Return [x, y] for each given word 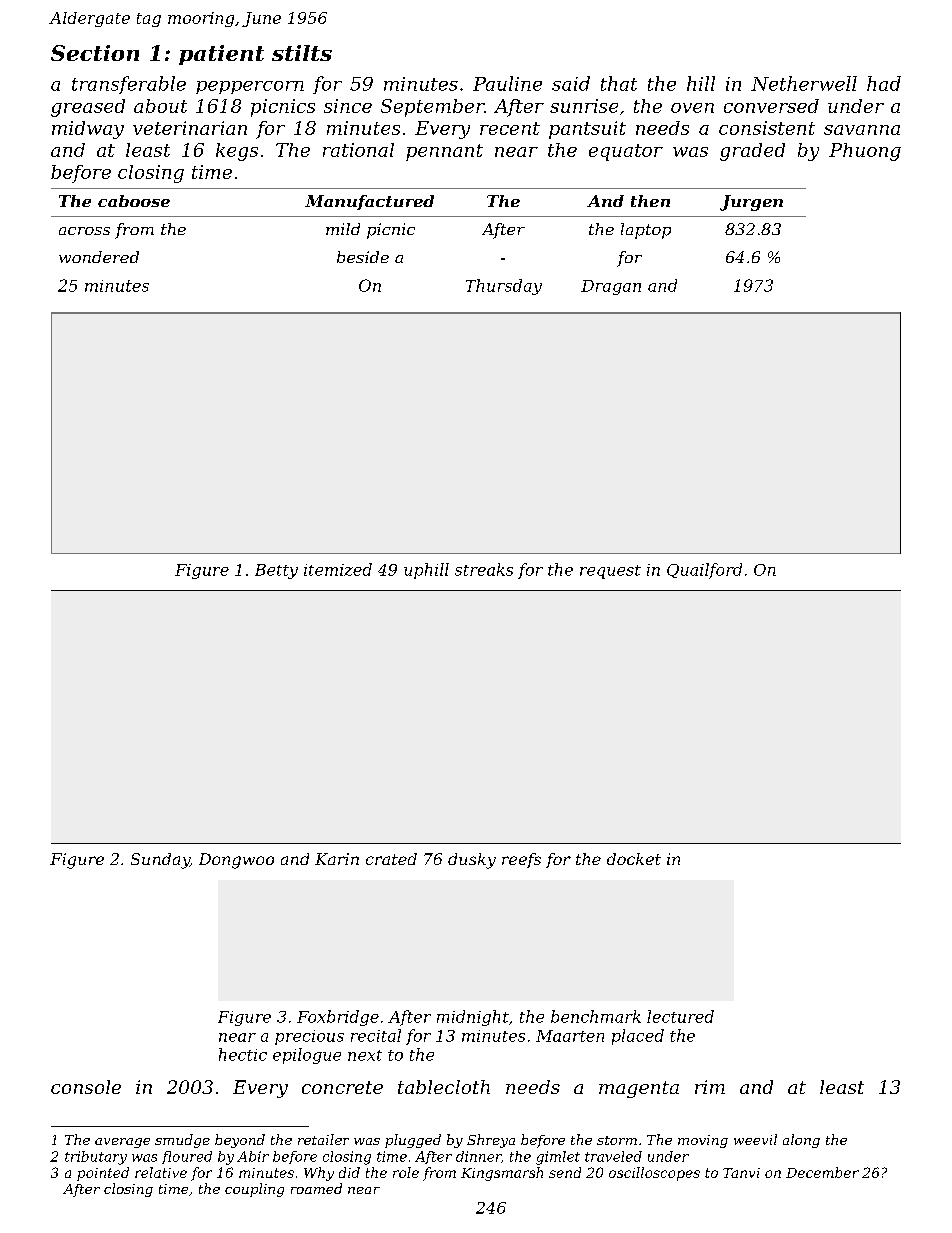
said [571, 83]
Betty [276, 571]
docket [634, 859]
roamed [316, 1188]
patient [221, 55]
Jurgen [751, 203]
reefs [521, 860]
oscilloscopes [654, 1174]
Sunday [160, 861]
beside [363, 257]
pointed [103, 1174]
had [884, 83]
